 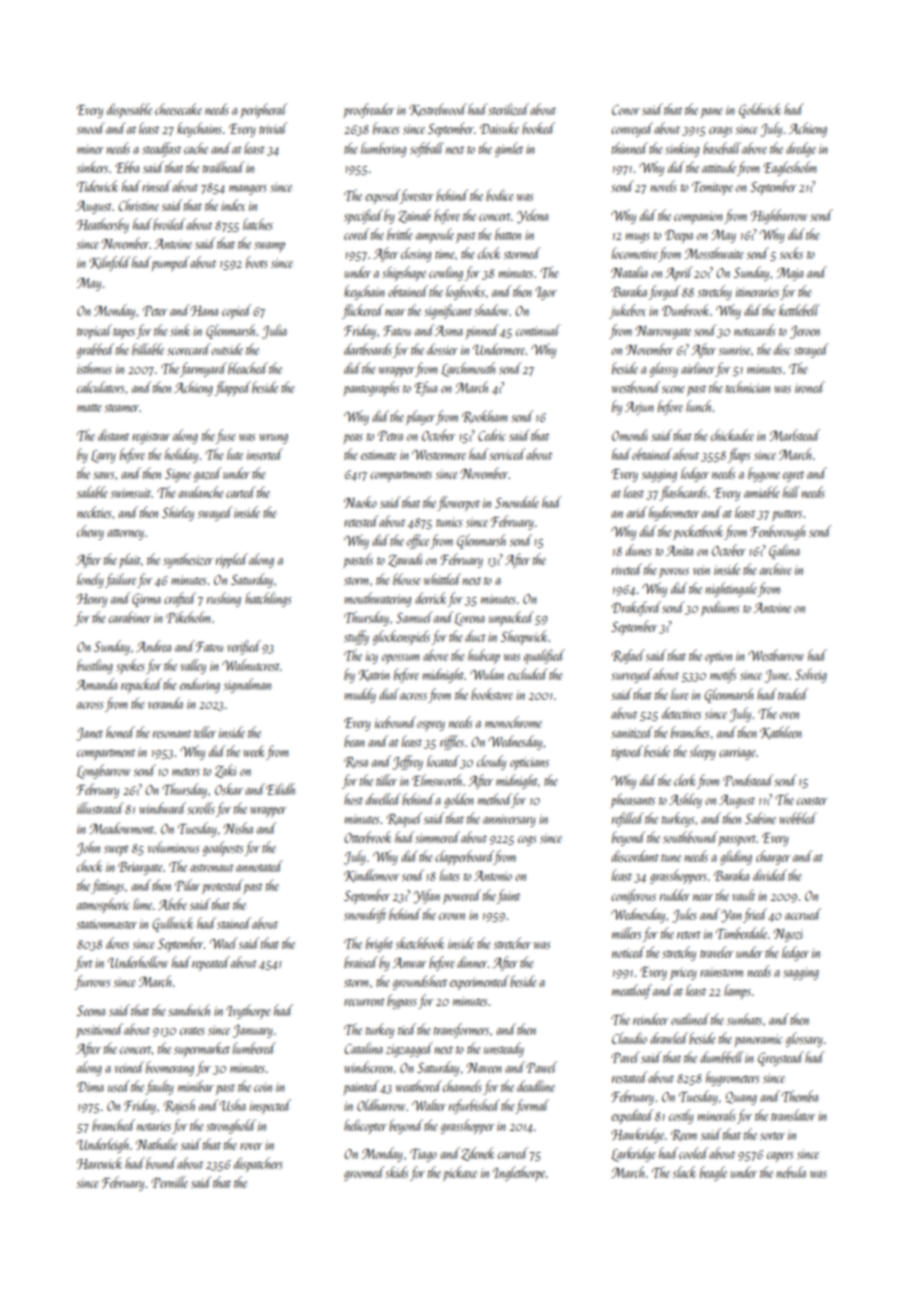 What do you see at coordinates (248, 368) in the screenshot?
I see `bleached` at bounding box center [248, 368].
